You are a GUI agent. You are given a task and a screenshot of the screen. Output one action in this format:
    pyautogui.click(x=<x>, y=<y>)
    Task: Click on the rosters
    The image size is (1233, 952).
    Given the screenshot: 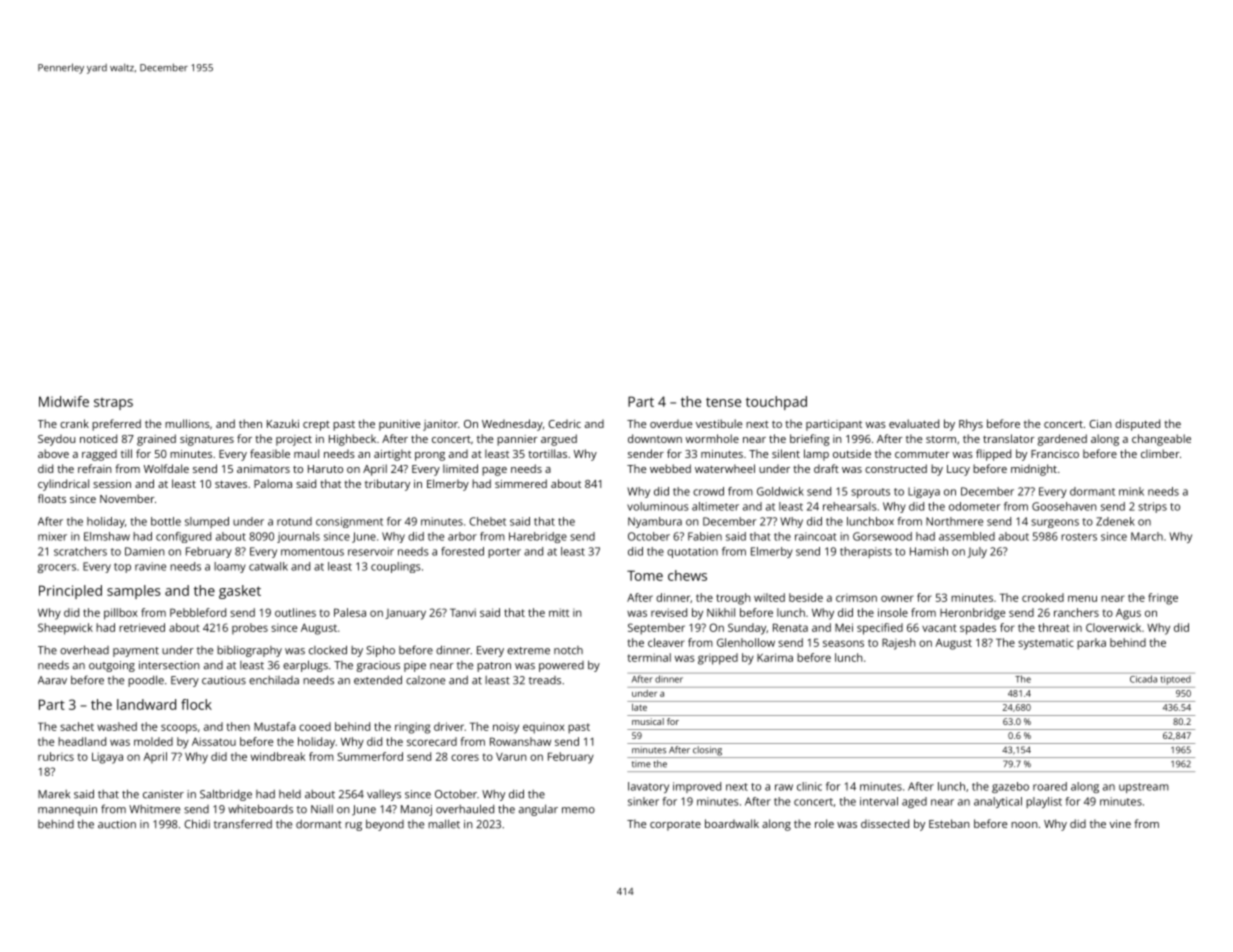 What is the action you would take?
    pyautogui.click(x=1079, y=537)
